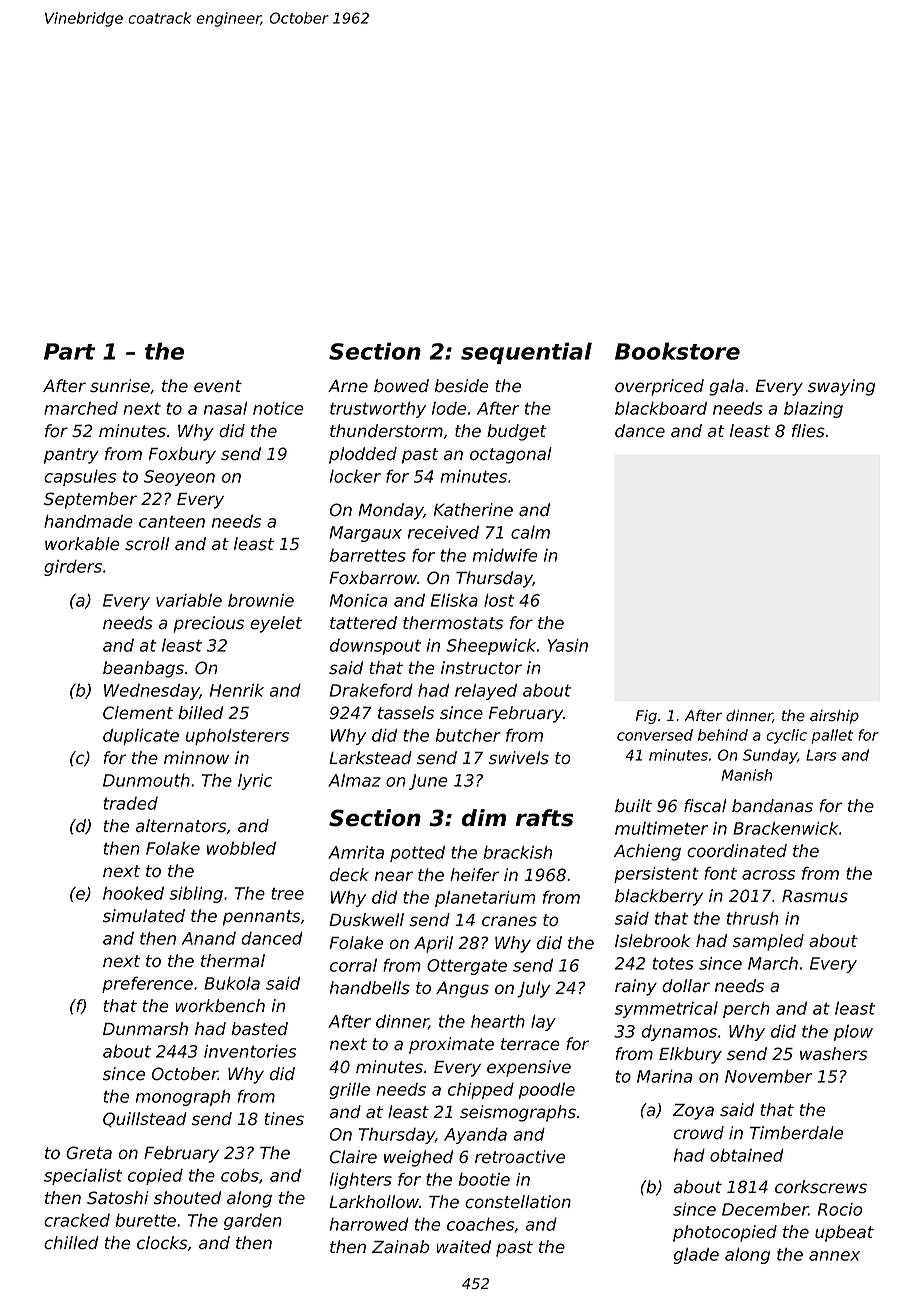 The image size is (924, 1308). What do you see at coordinates (677, 351) in the screenshot?
I see `Bookstore` at bounding box center [677, 351].
